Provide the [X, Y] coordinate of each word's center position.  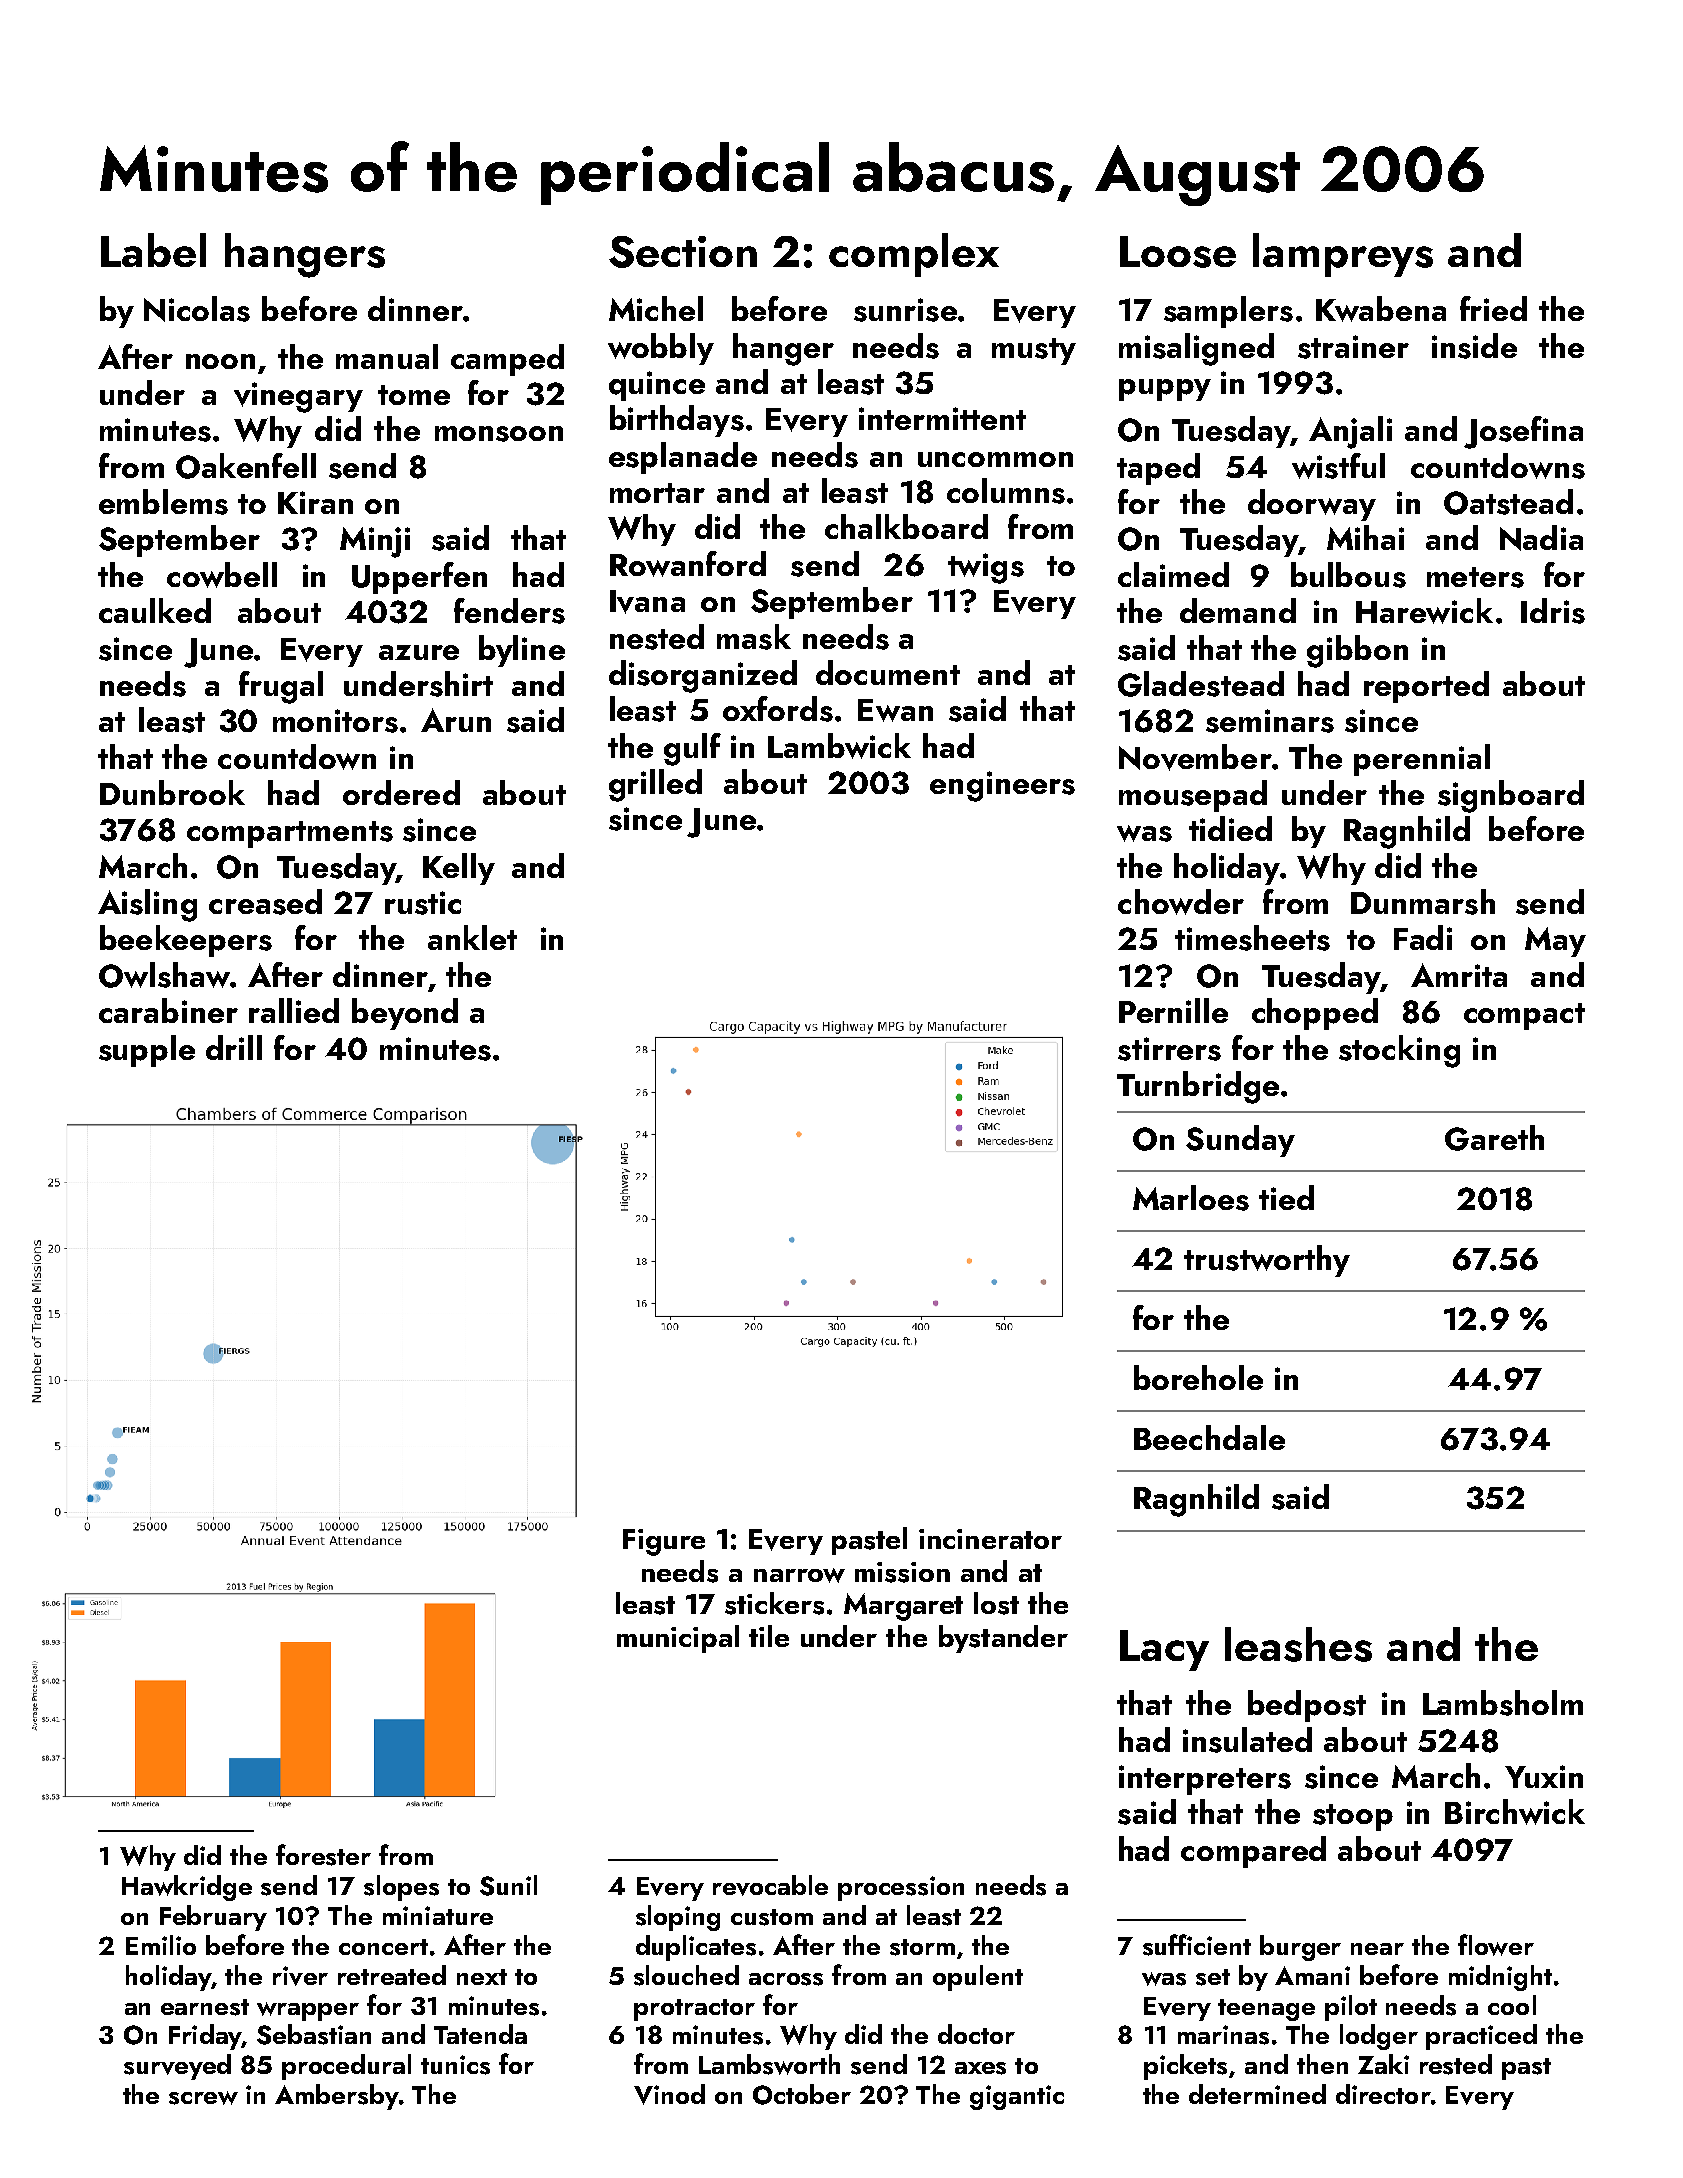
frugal [281, 687]
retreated [392, 1975]
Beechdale [1209, 1437]
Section [683, 252]
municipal [678, 1639]
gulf [692, 749]
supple [147, 1051]
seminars [1270, 721]
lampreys [1343, 255]
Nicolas [197, 309]
